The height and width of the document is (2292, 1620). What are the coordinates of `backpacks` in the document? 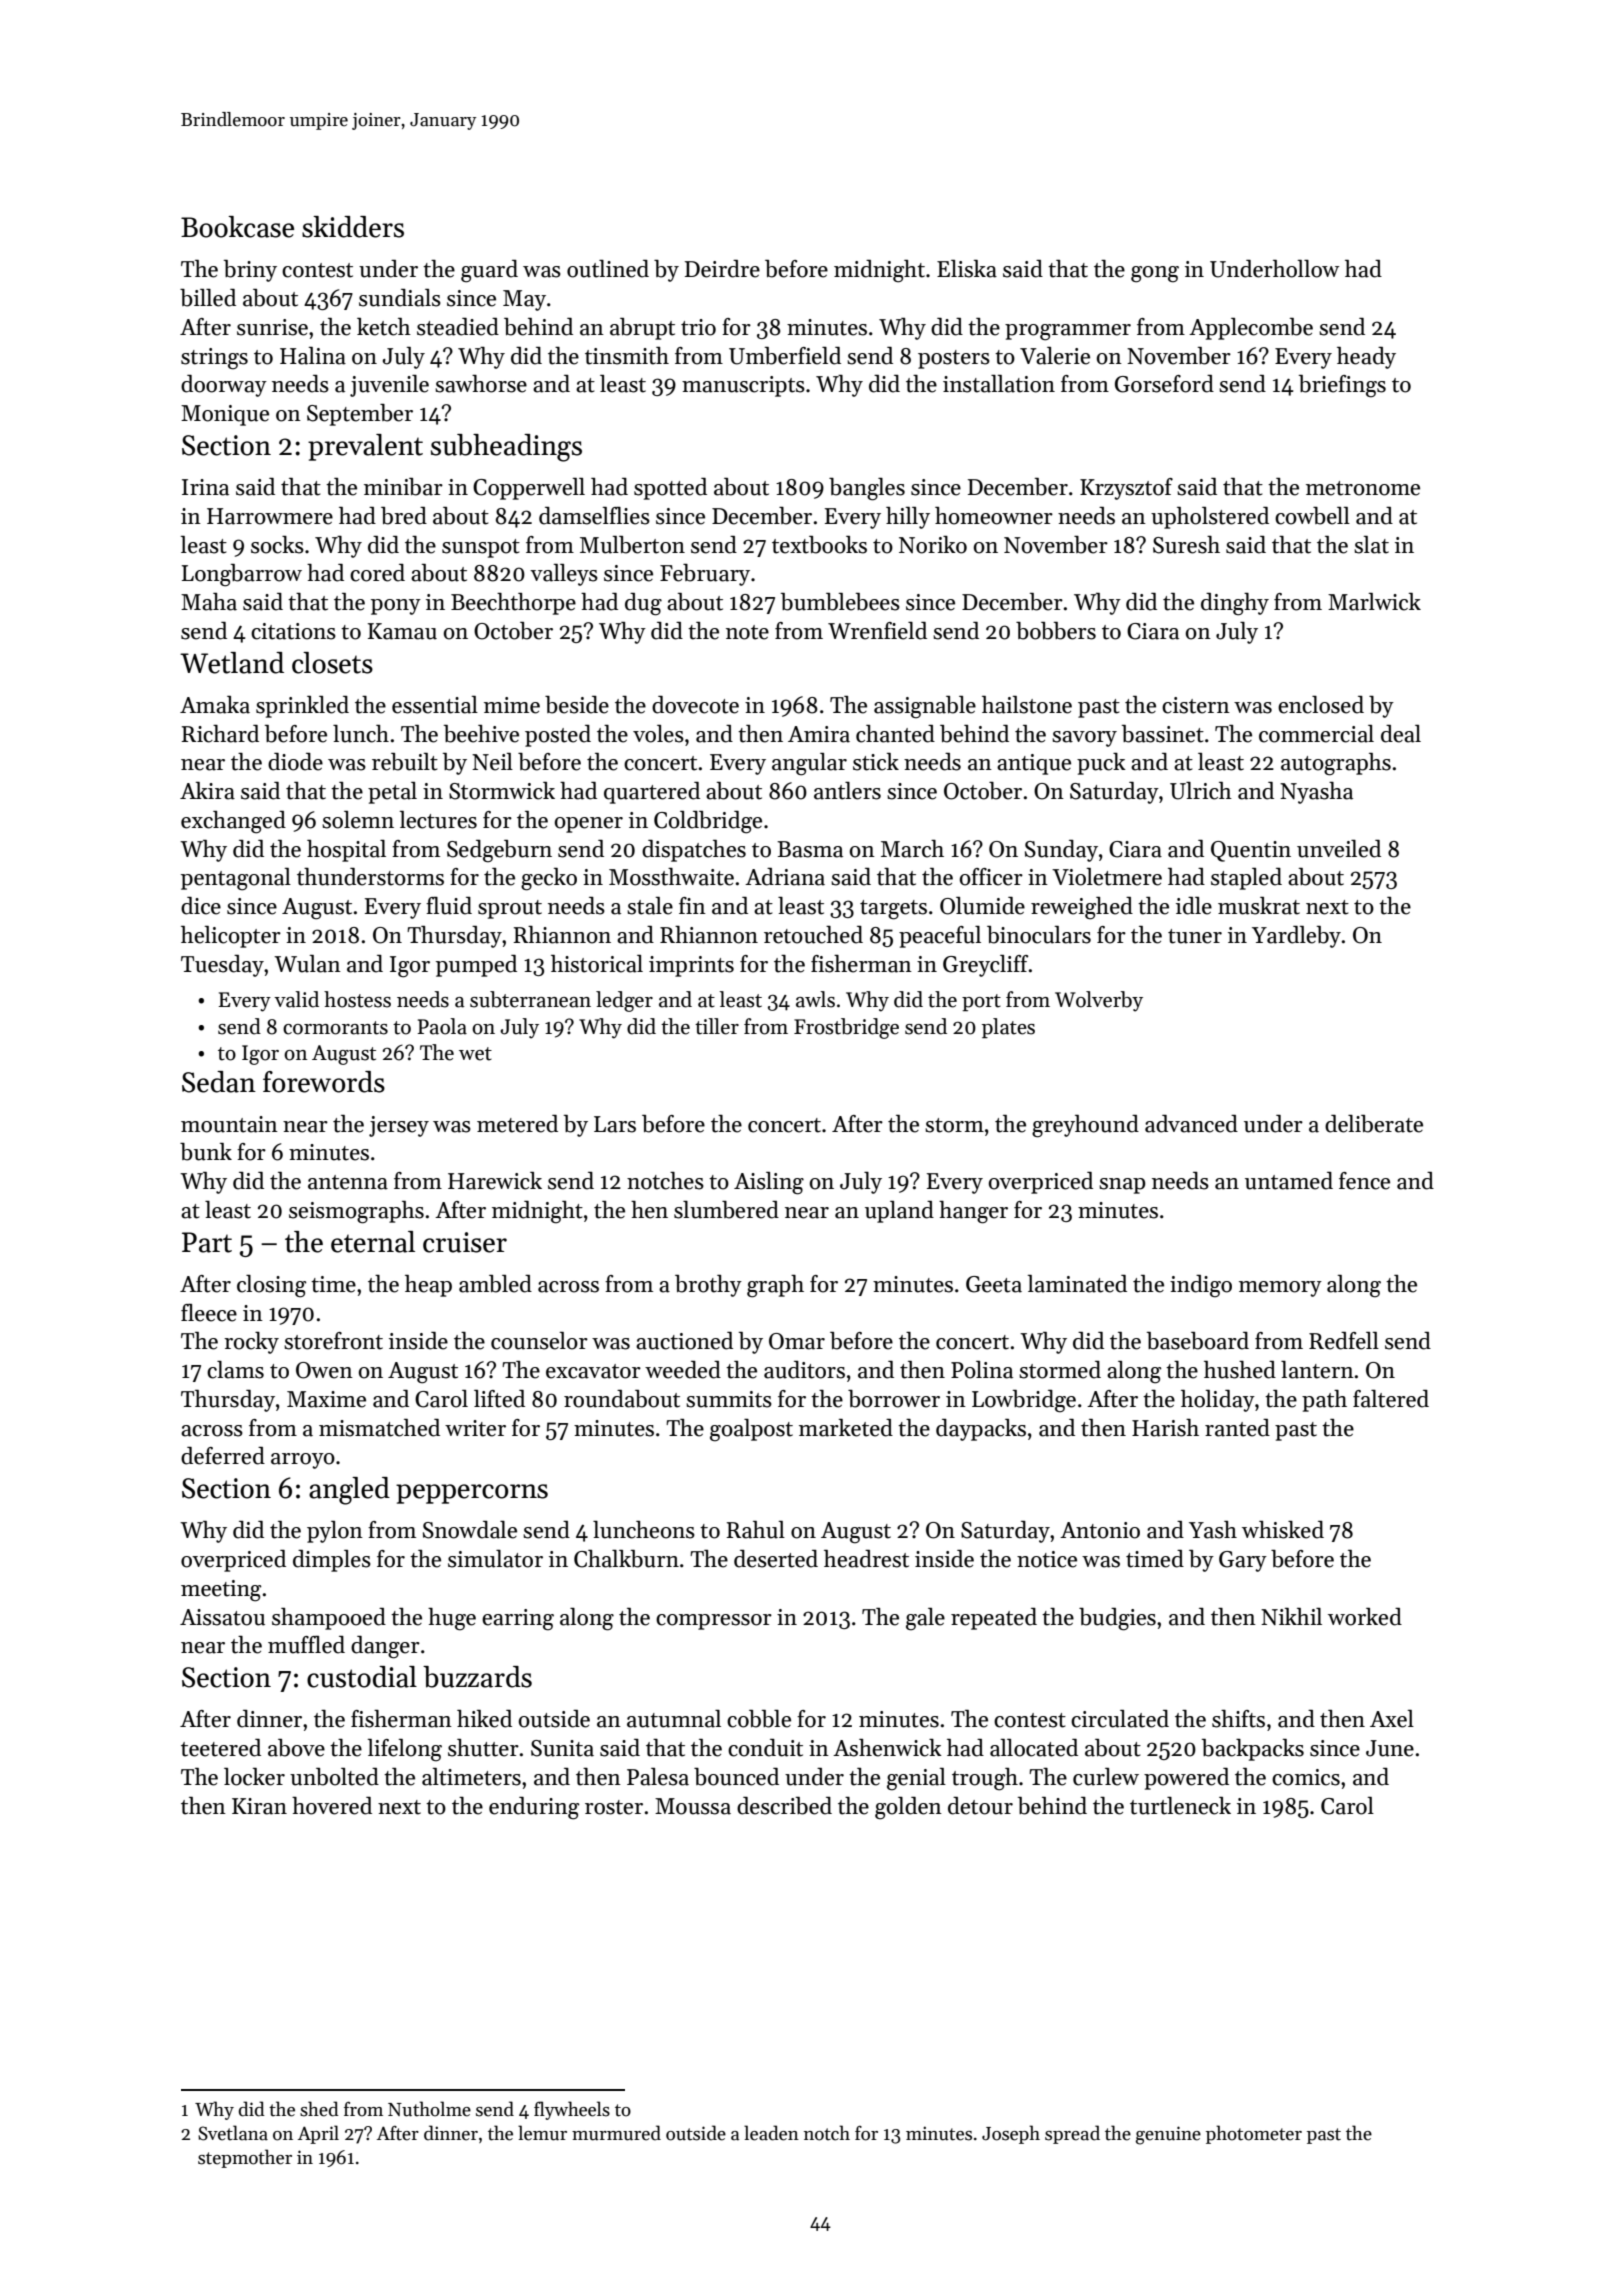 It's located at (1253, 1750).
